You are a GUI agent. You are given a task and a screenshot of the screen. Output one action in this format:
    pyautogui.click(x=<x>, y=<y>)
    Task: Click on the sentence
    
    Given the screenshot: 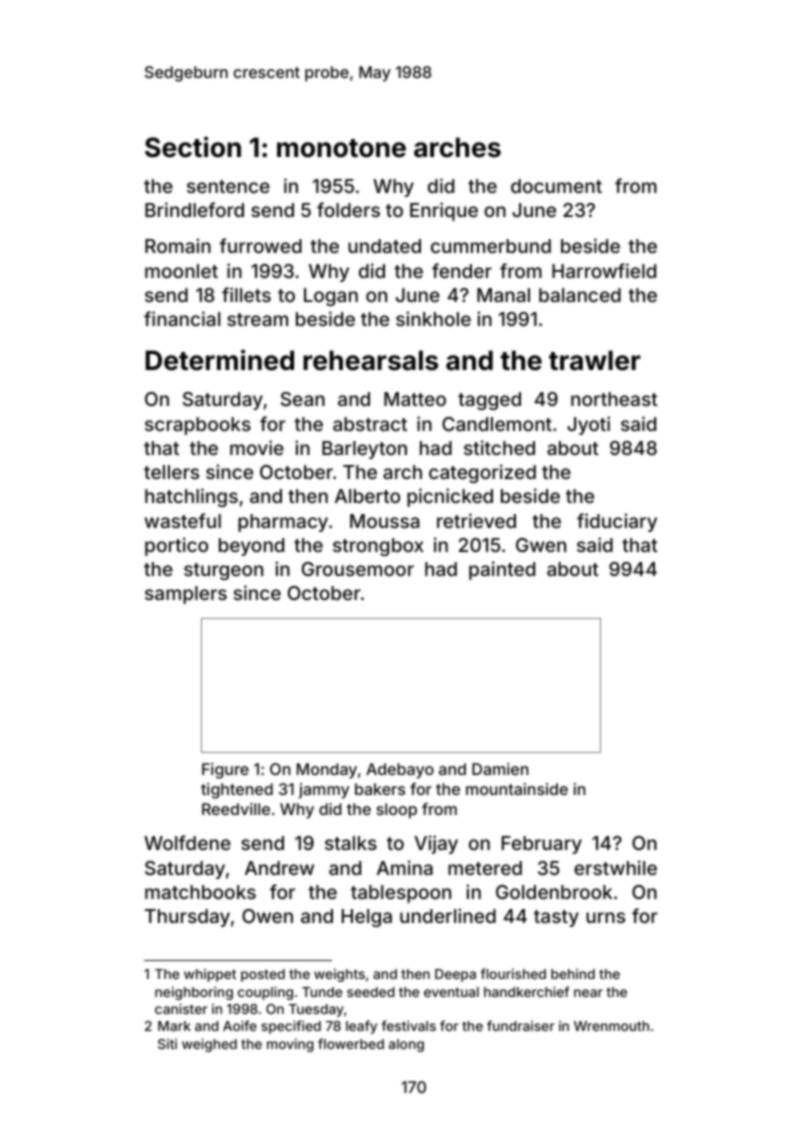 What is the action you would take?
    pyautogui.click(x=228, y=186)
